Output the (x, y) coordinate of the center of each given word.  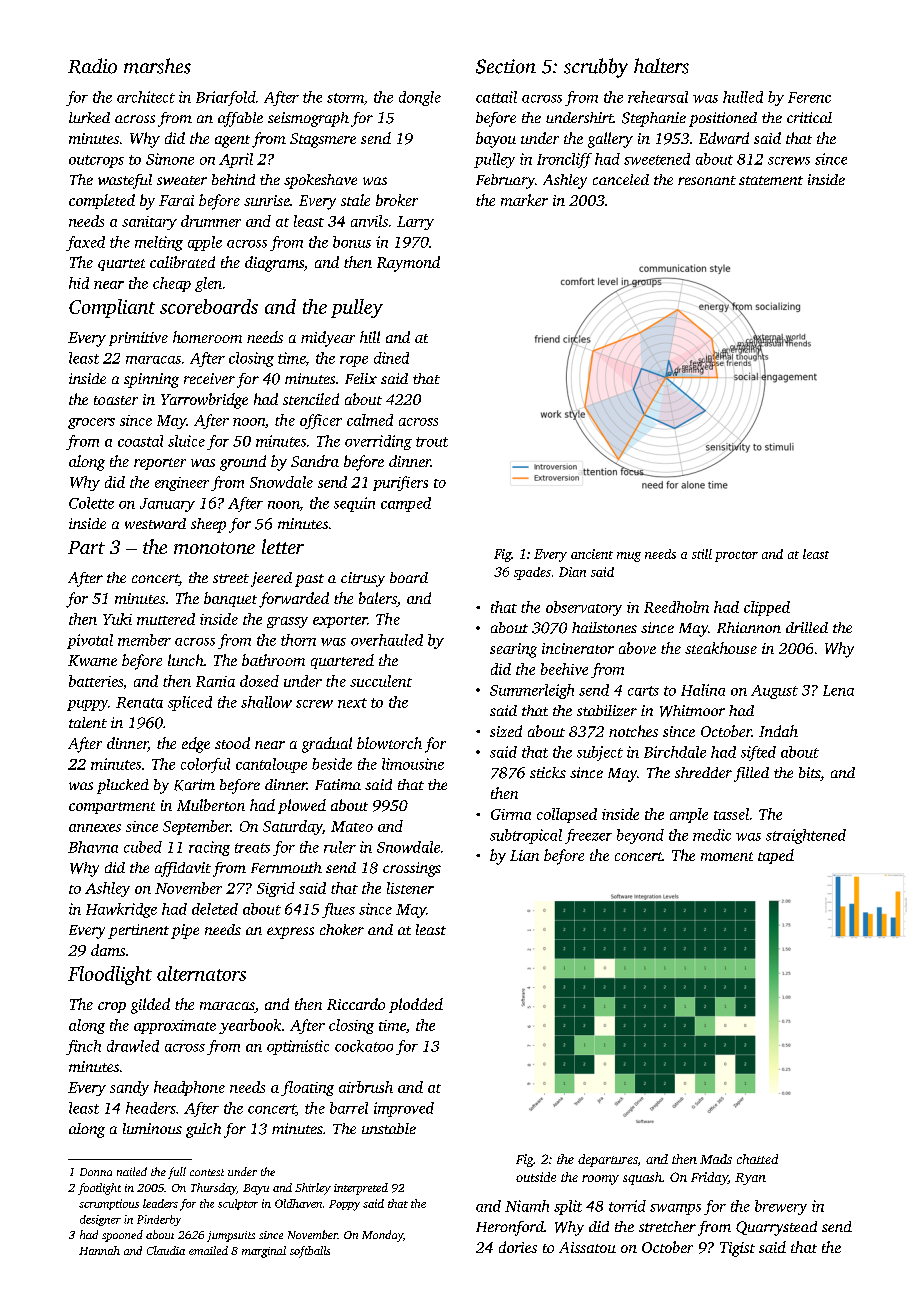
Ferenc (809, 97)
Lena (838, 690)
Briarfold (226, 98)
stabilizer (607, 710)
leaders (160, 1203)
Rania (215, 681)
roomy (600, 1180)
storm (345, 98)
